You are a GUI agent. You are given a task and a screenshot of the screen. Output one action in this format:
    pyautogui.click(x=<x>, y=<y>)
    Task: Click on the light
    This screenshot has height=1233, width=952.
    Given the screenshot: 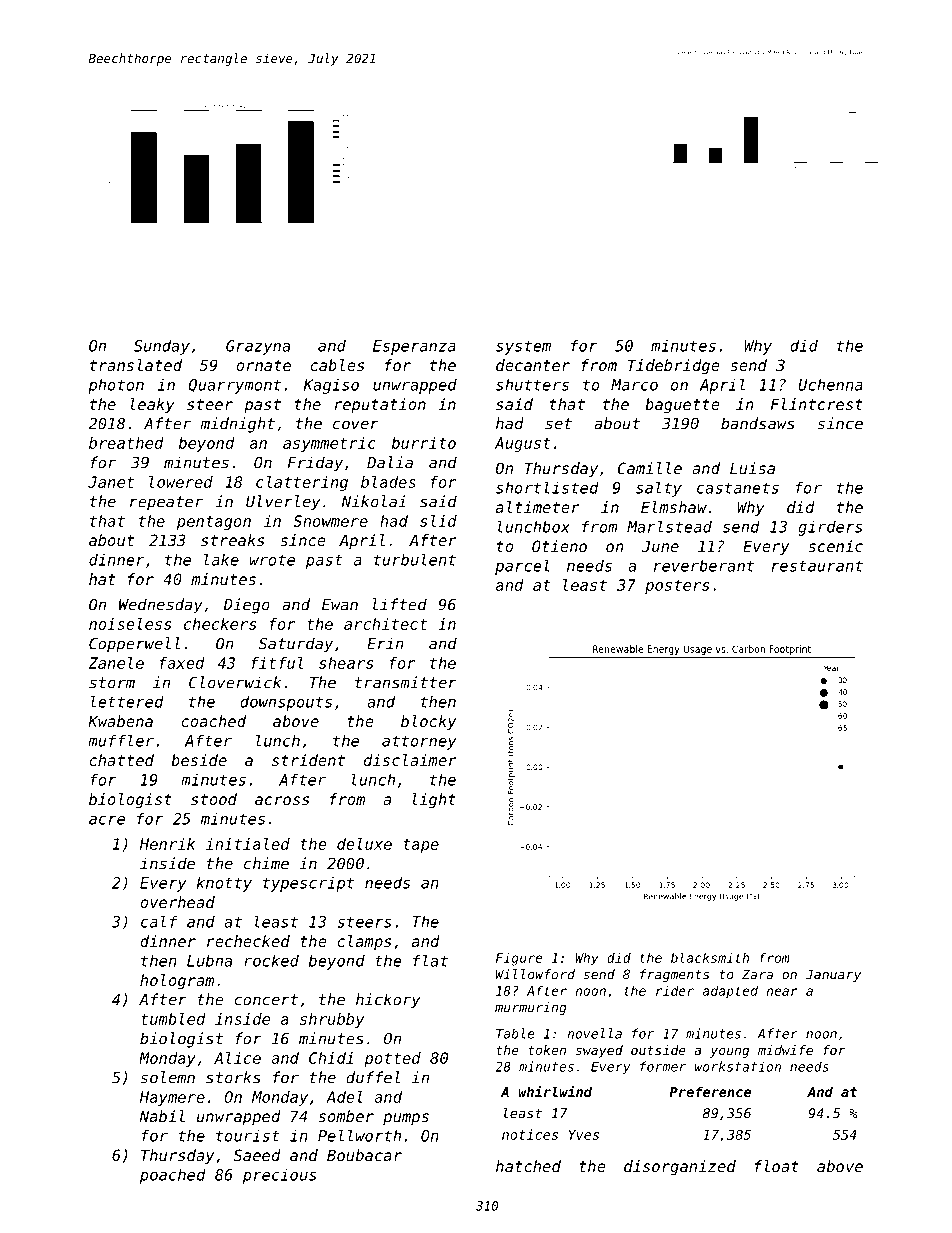 What is the action you would take?
    pyautogui.click(x=434, y=801)
